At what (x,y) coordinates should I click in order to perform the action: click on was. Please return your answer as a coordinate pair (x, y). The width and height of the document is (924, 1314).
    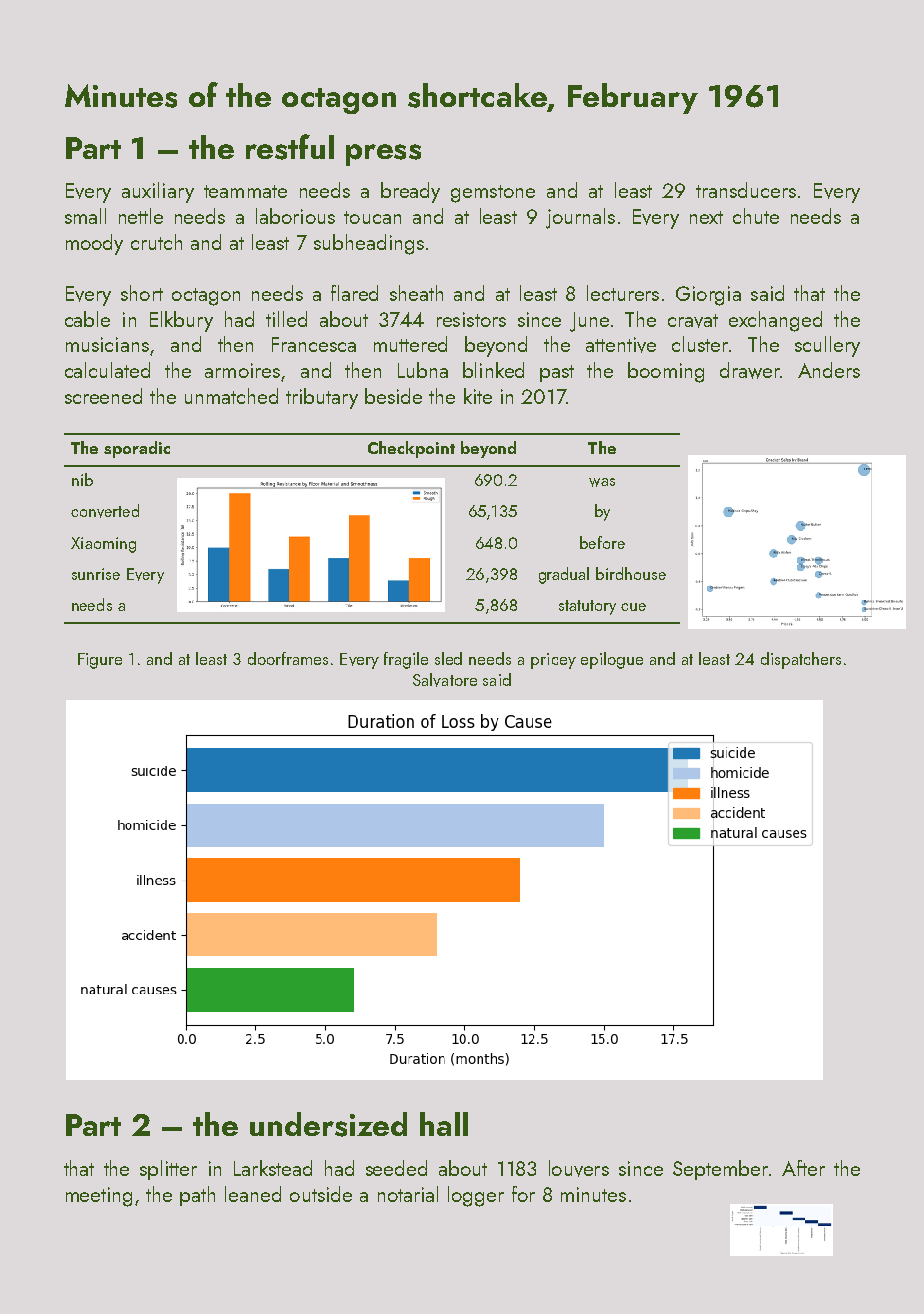
    Looking at the image, I should click on (602, 482).
